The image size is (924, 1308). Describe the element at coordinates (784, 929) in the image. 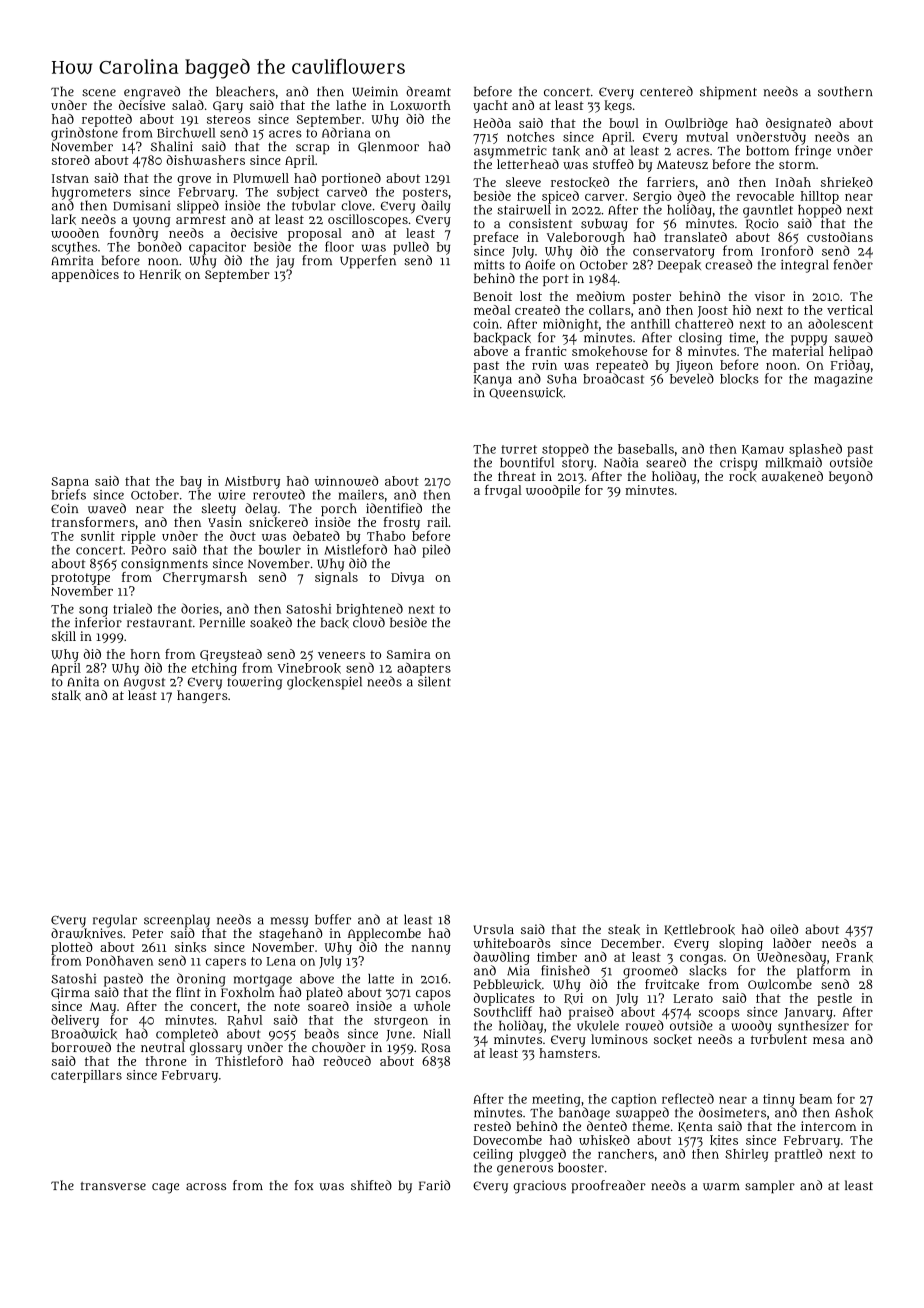

I see `oiled` at that location.
